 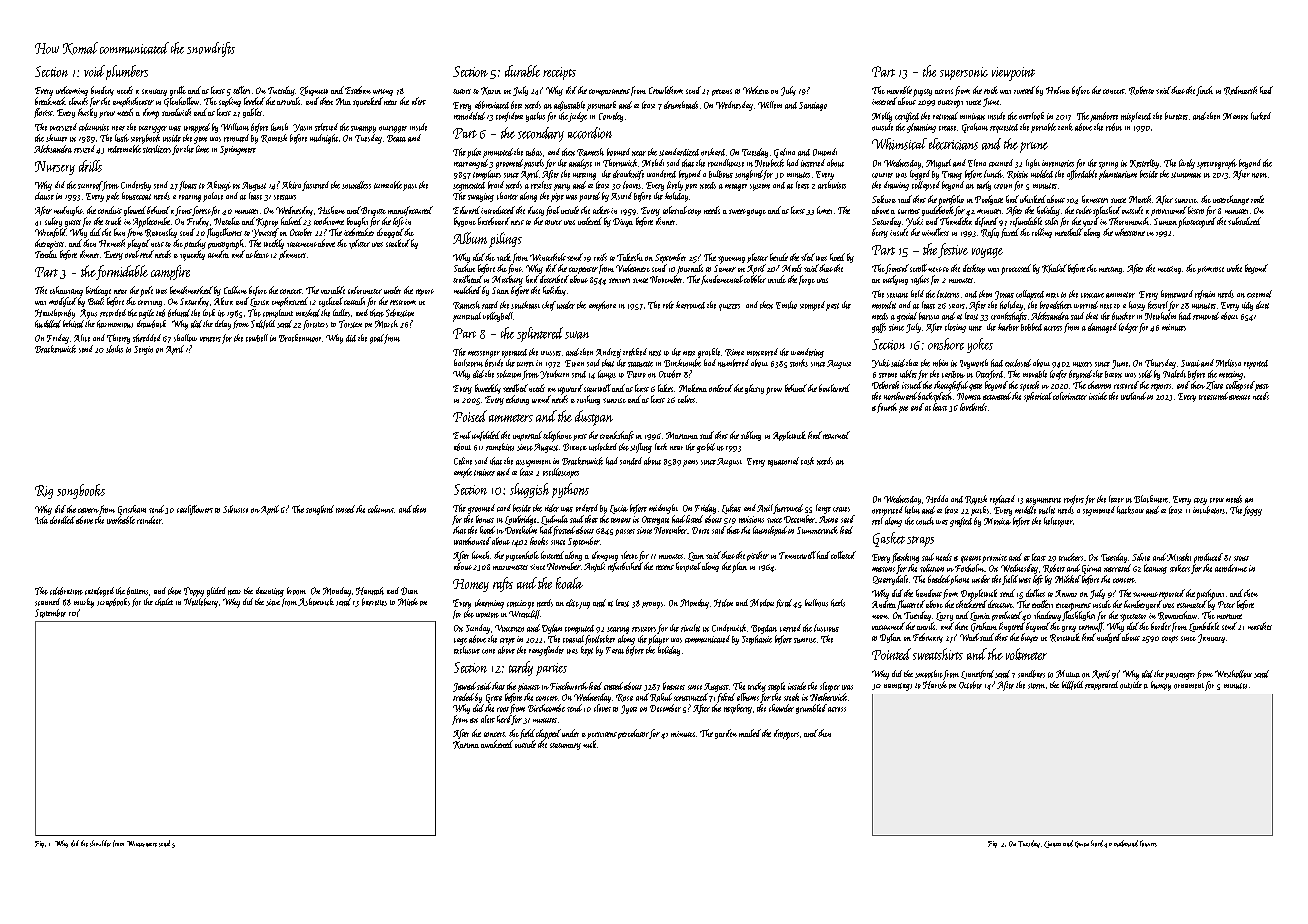 I want to click on awakened, so click(x=497, y=744).
